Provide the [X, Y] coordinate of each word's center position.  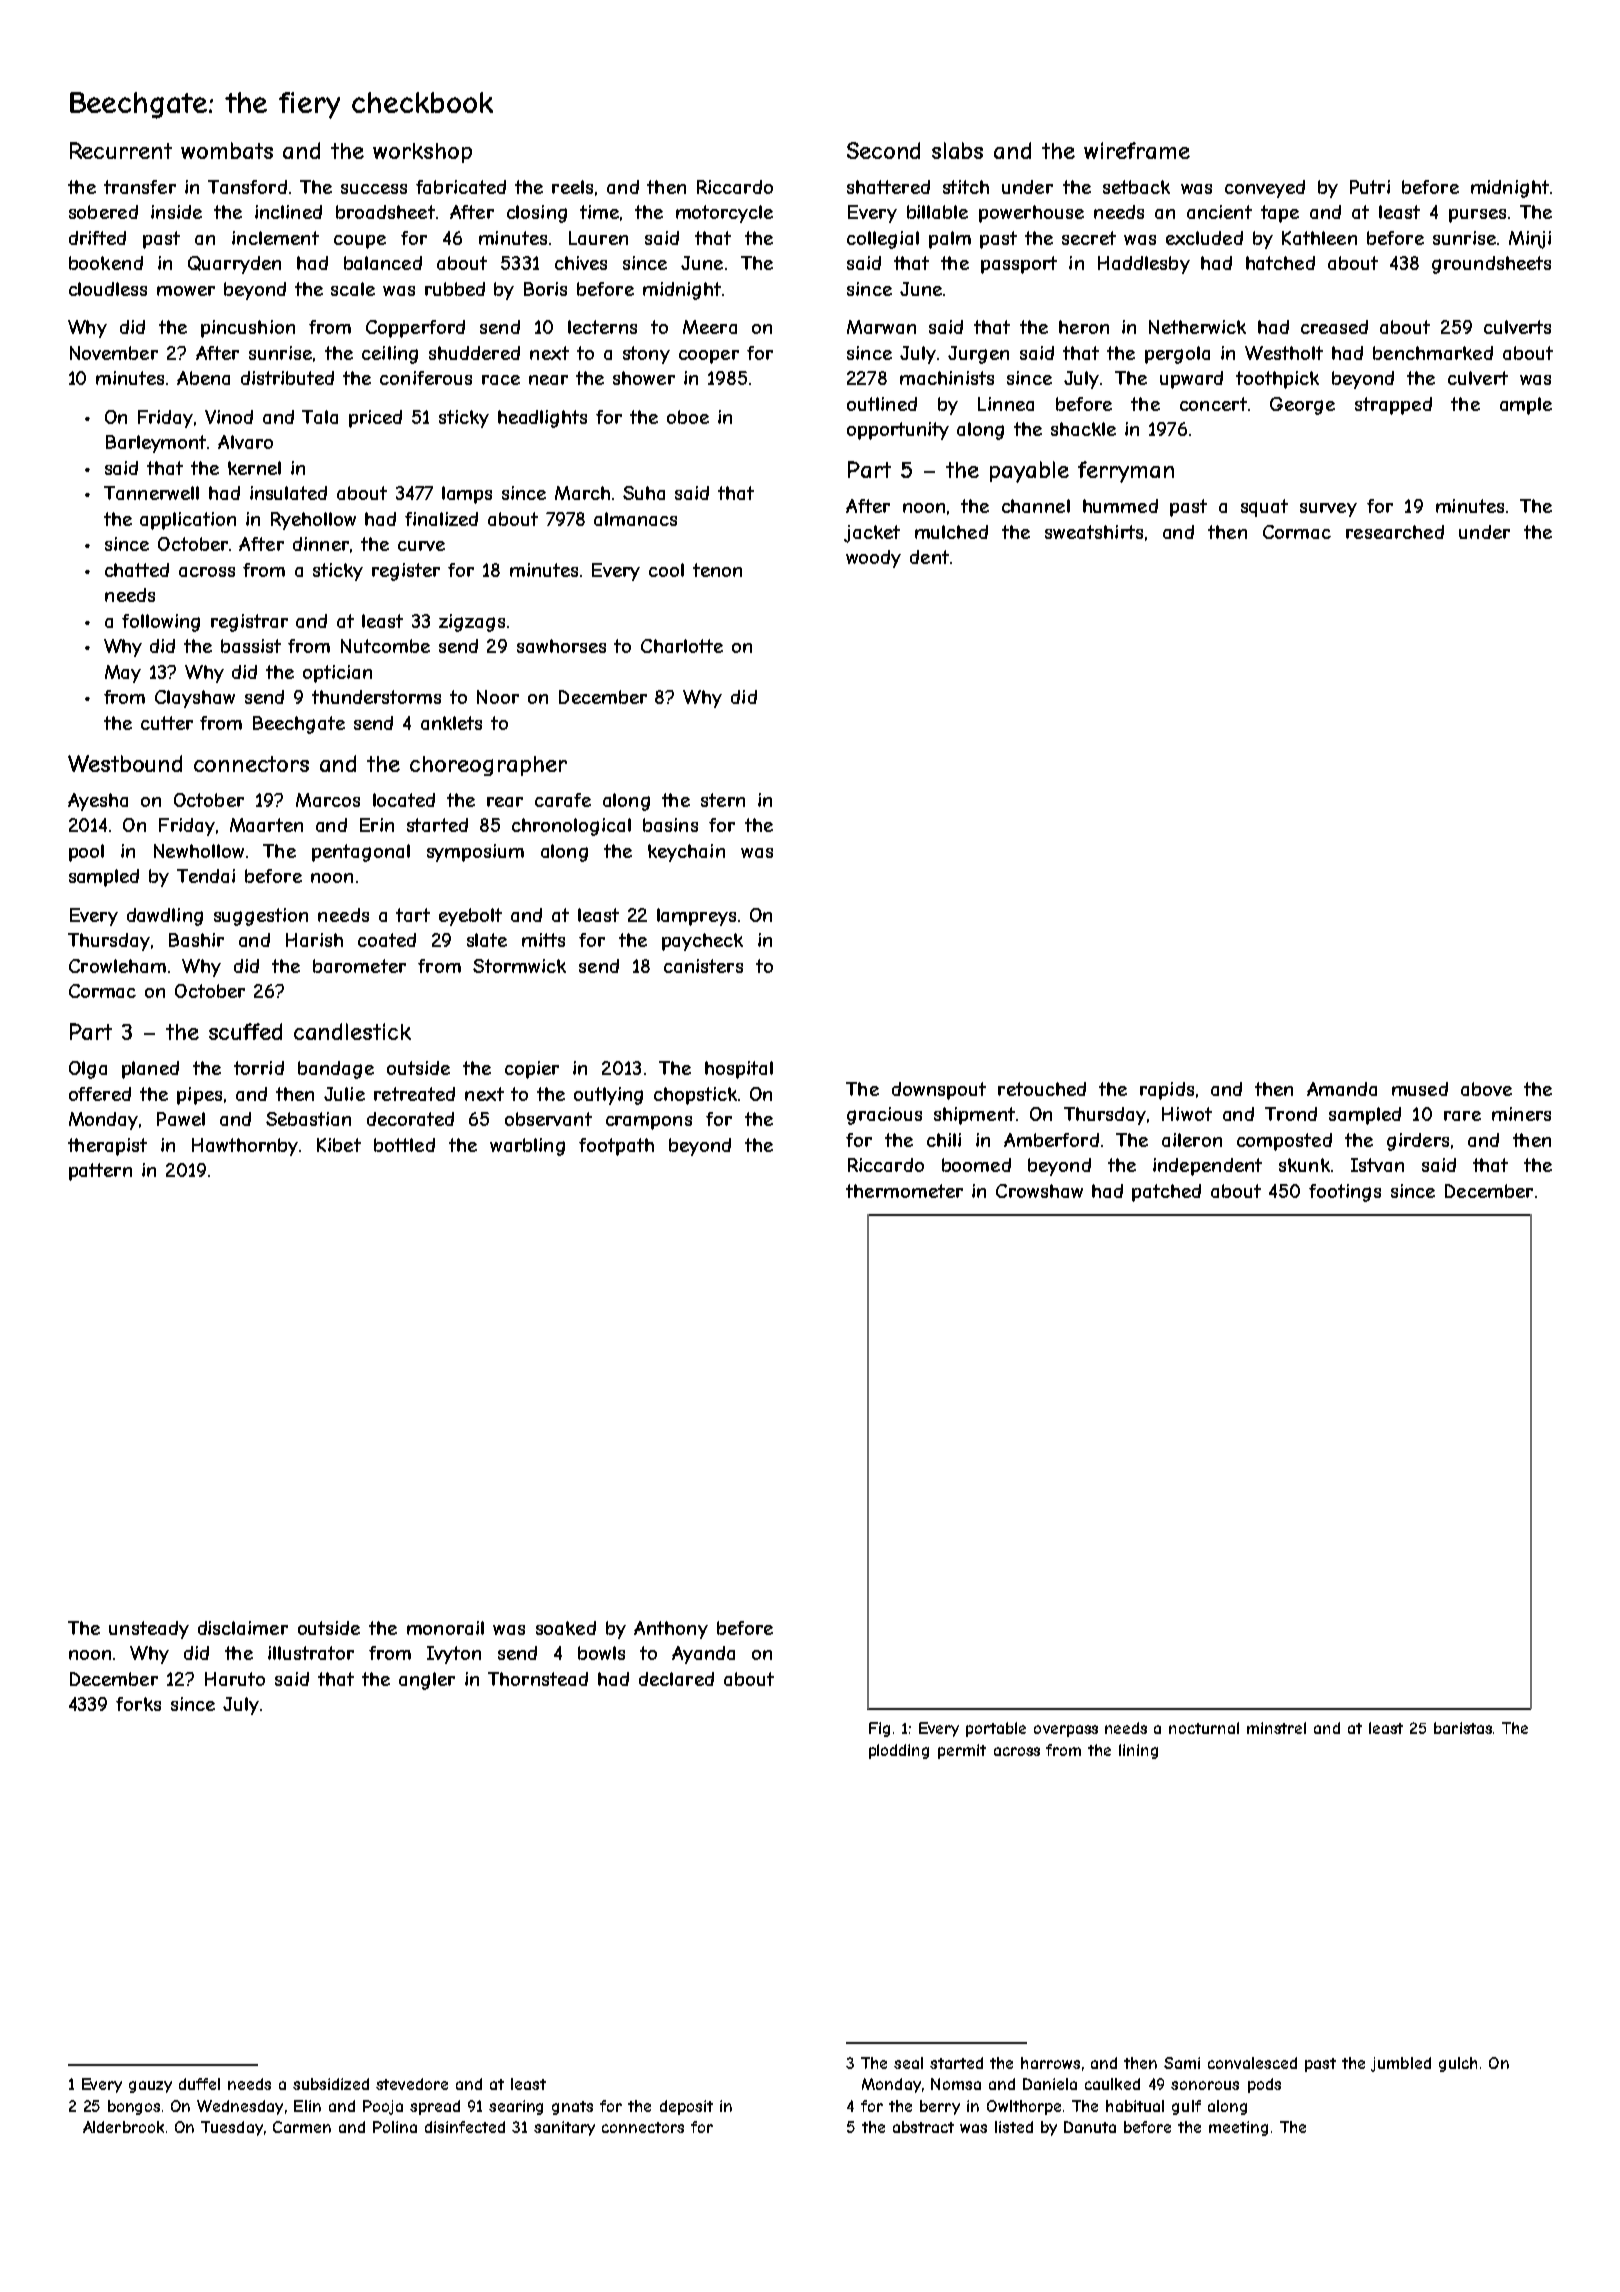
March [582, 493]
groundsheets [1491, 265]
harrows [1050, 2063]
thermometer [904, 1191]
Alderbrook [123, 2127]
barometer [359, 966]
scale [353, 289]
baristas [1463, 1728]
